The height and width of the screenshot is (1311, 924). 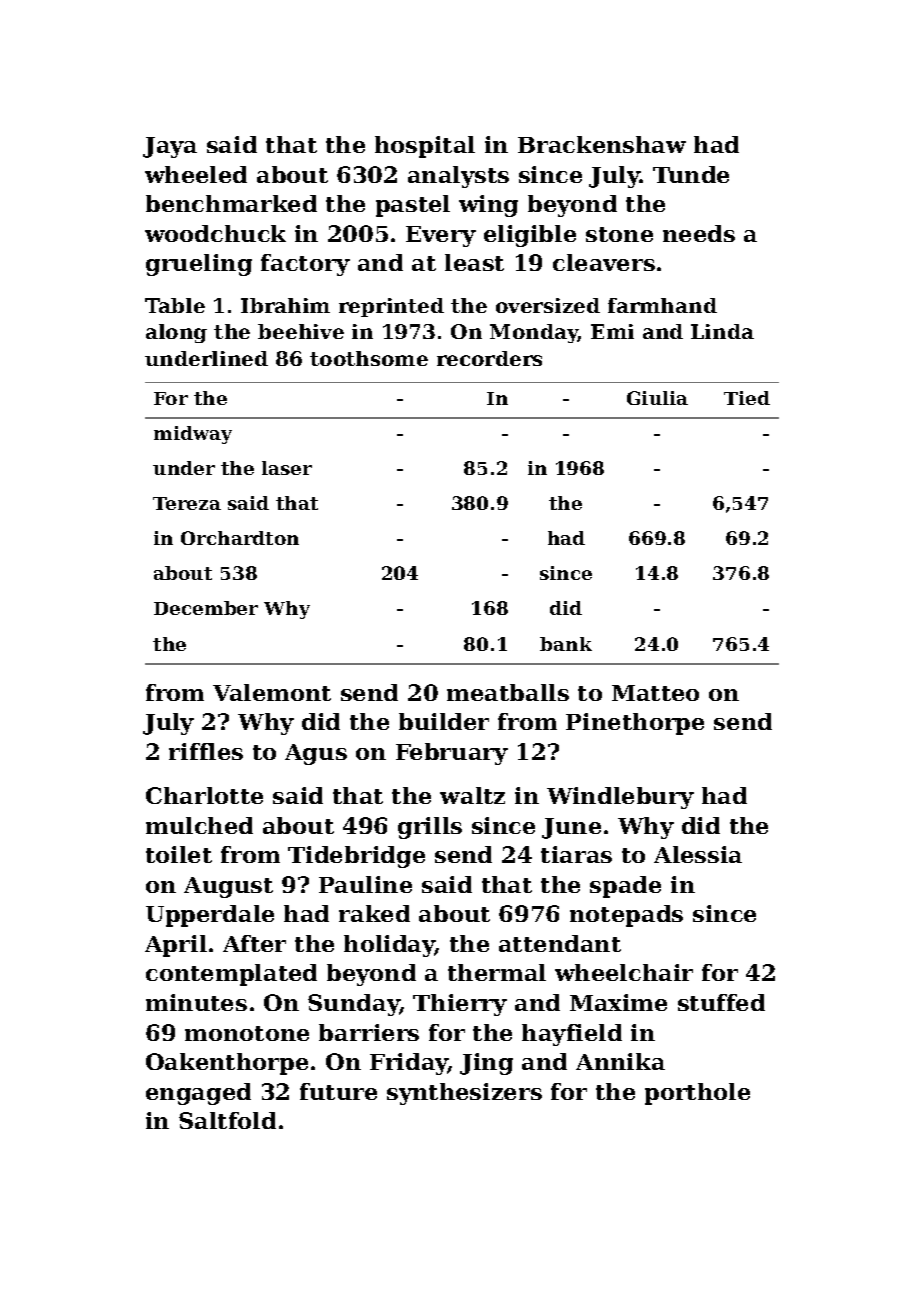 I want to click on Matteo, so click(x=655, y=693).
